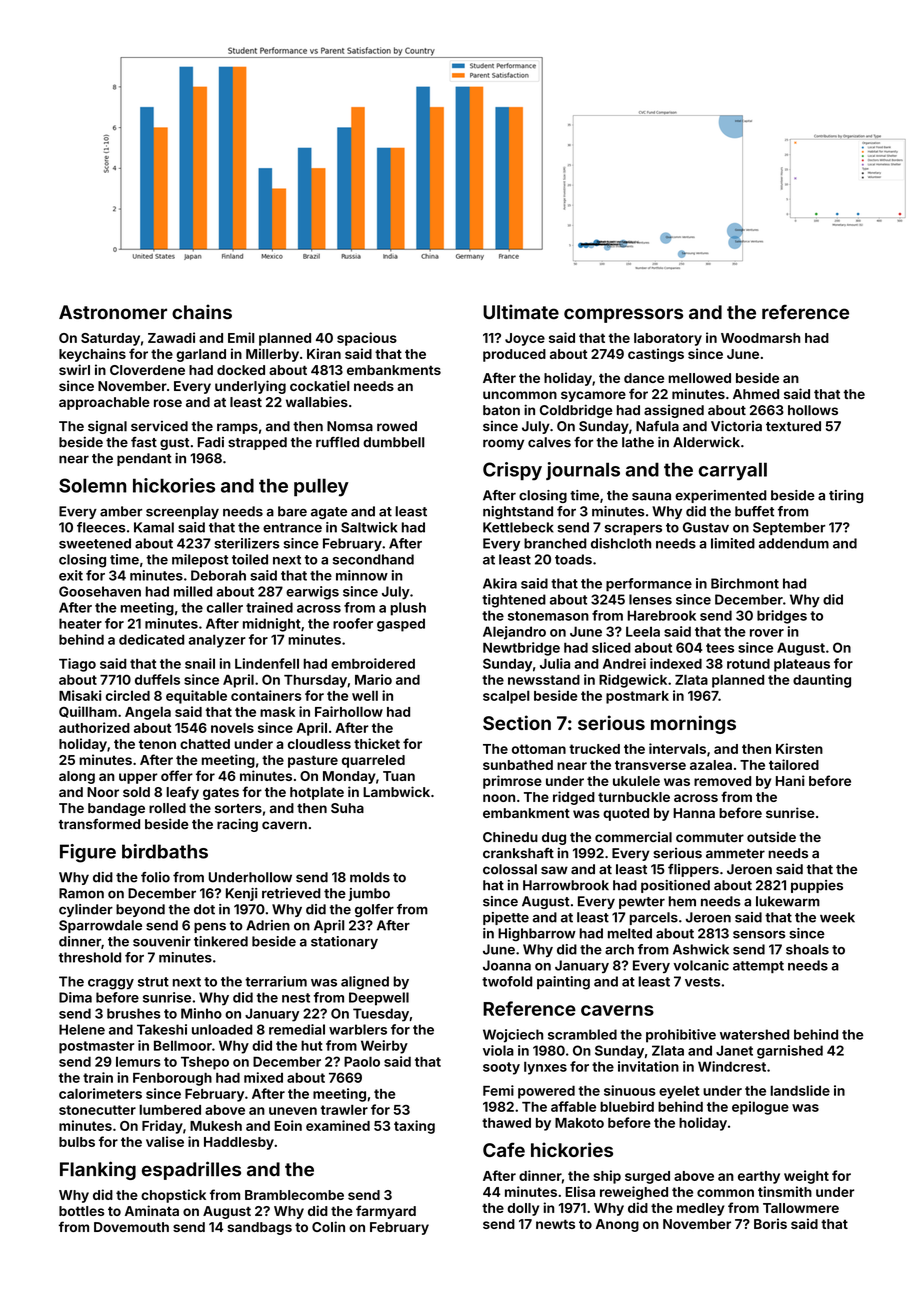  I want to click on baton, so click(501, 410).
